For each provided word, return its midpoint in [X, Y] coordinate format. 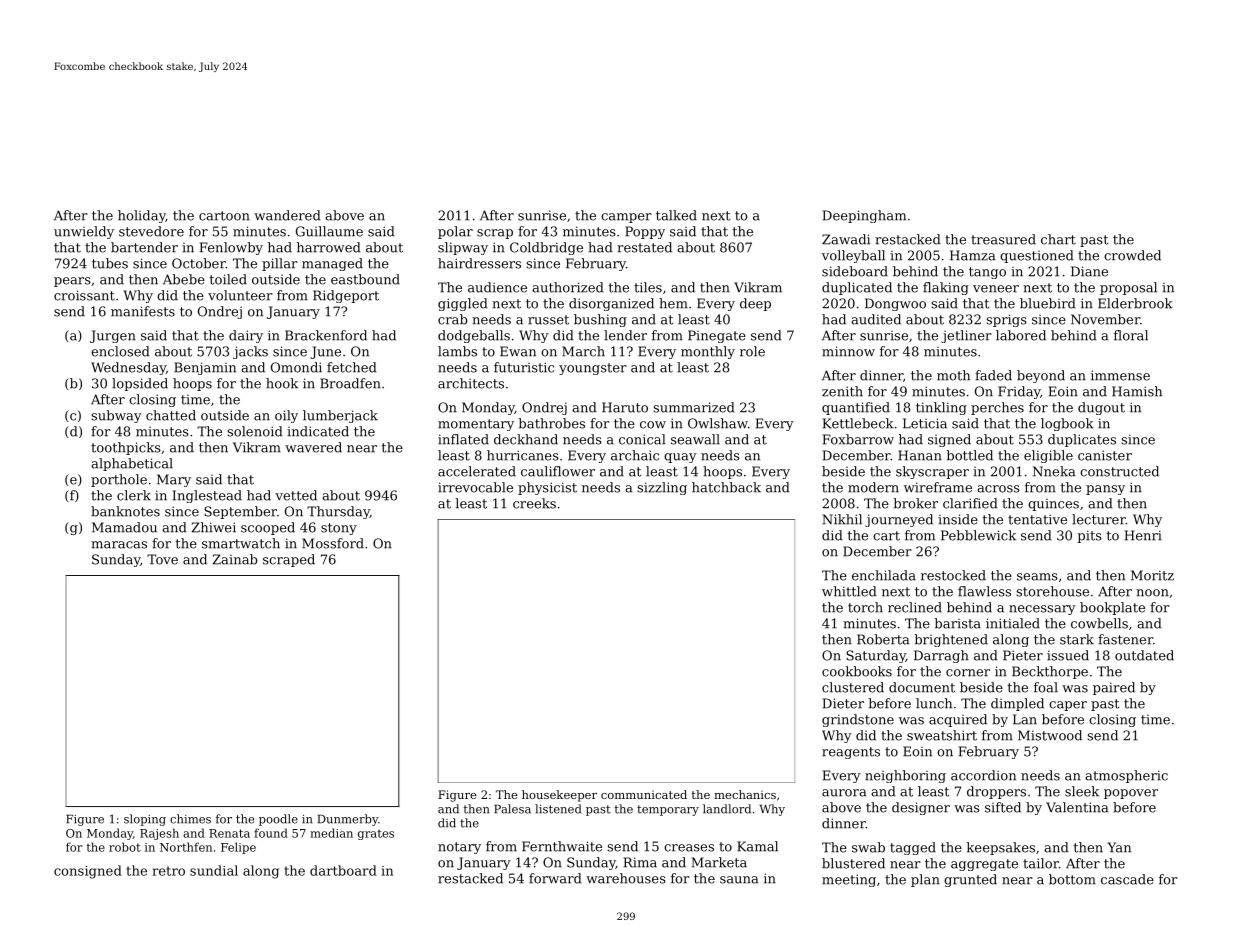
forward [555, 878]
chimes [190, 819]
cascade [1127, 879]
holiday [142, 216]
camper [626, 218]
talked [676, 215]
